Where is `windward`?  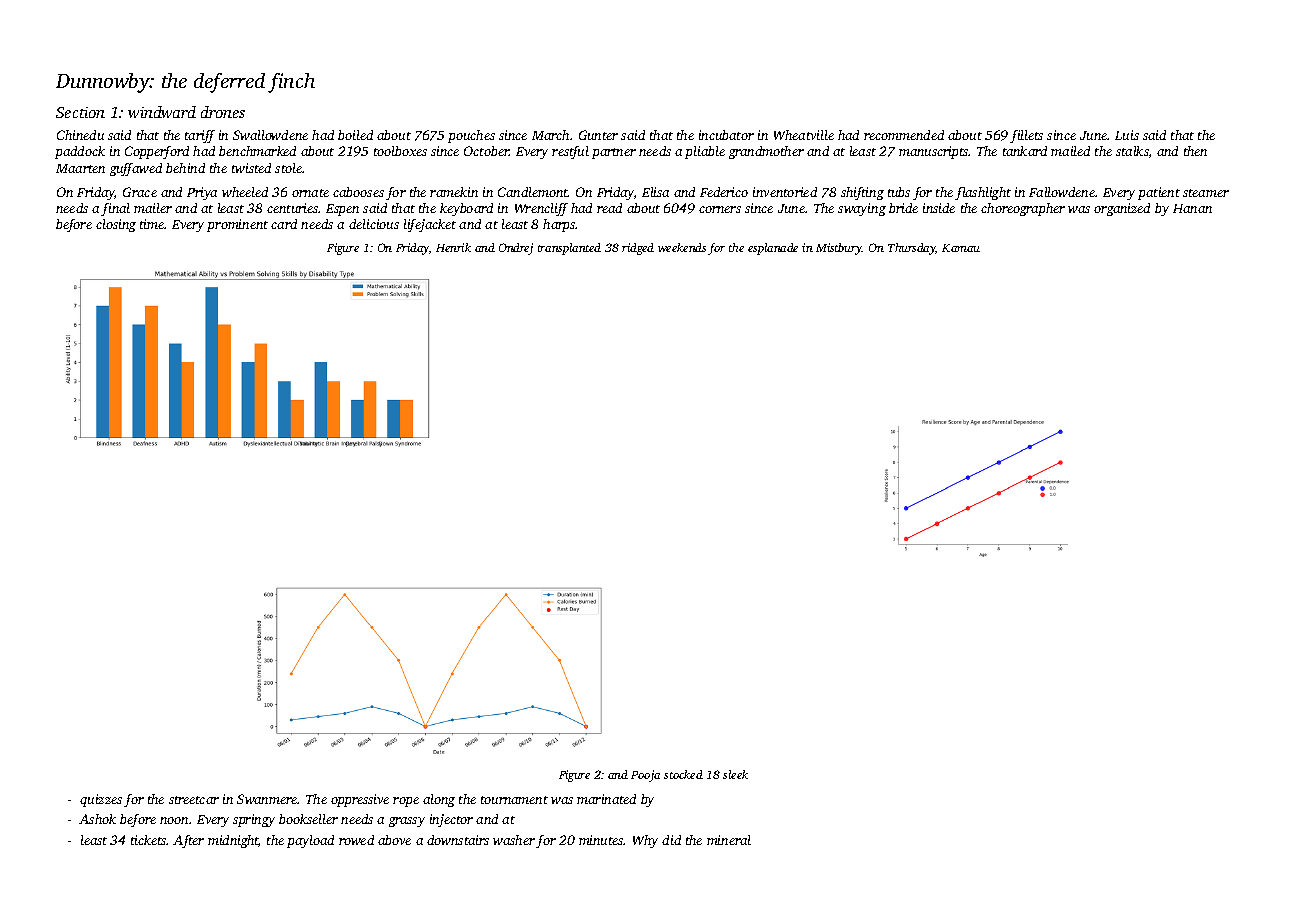
windward is located at coordinates (162, 112).
